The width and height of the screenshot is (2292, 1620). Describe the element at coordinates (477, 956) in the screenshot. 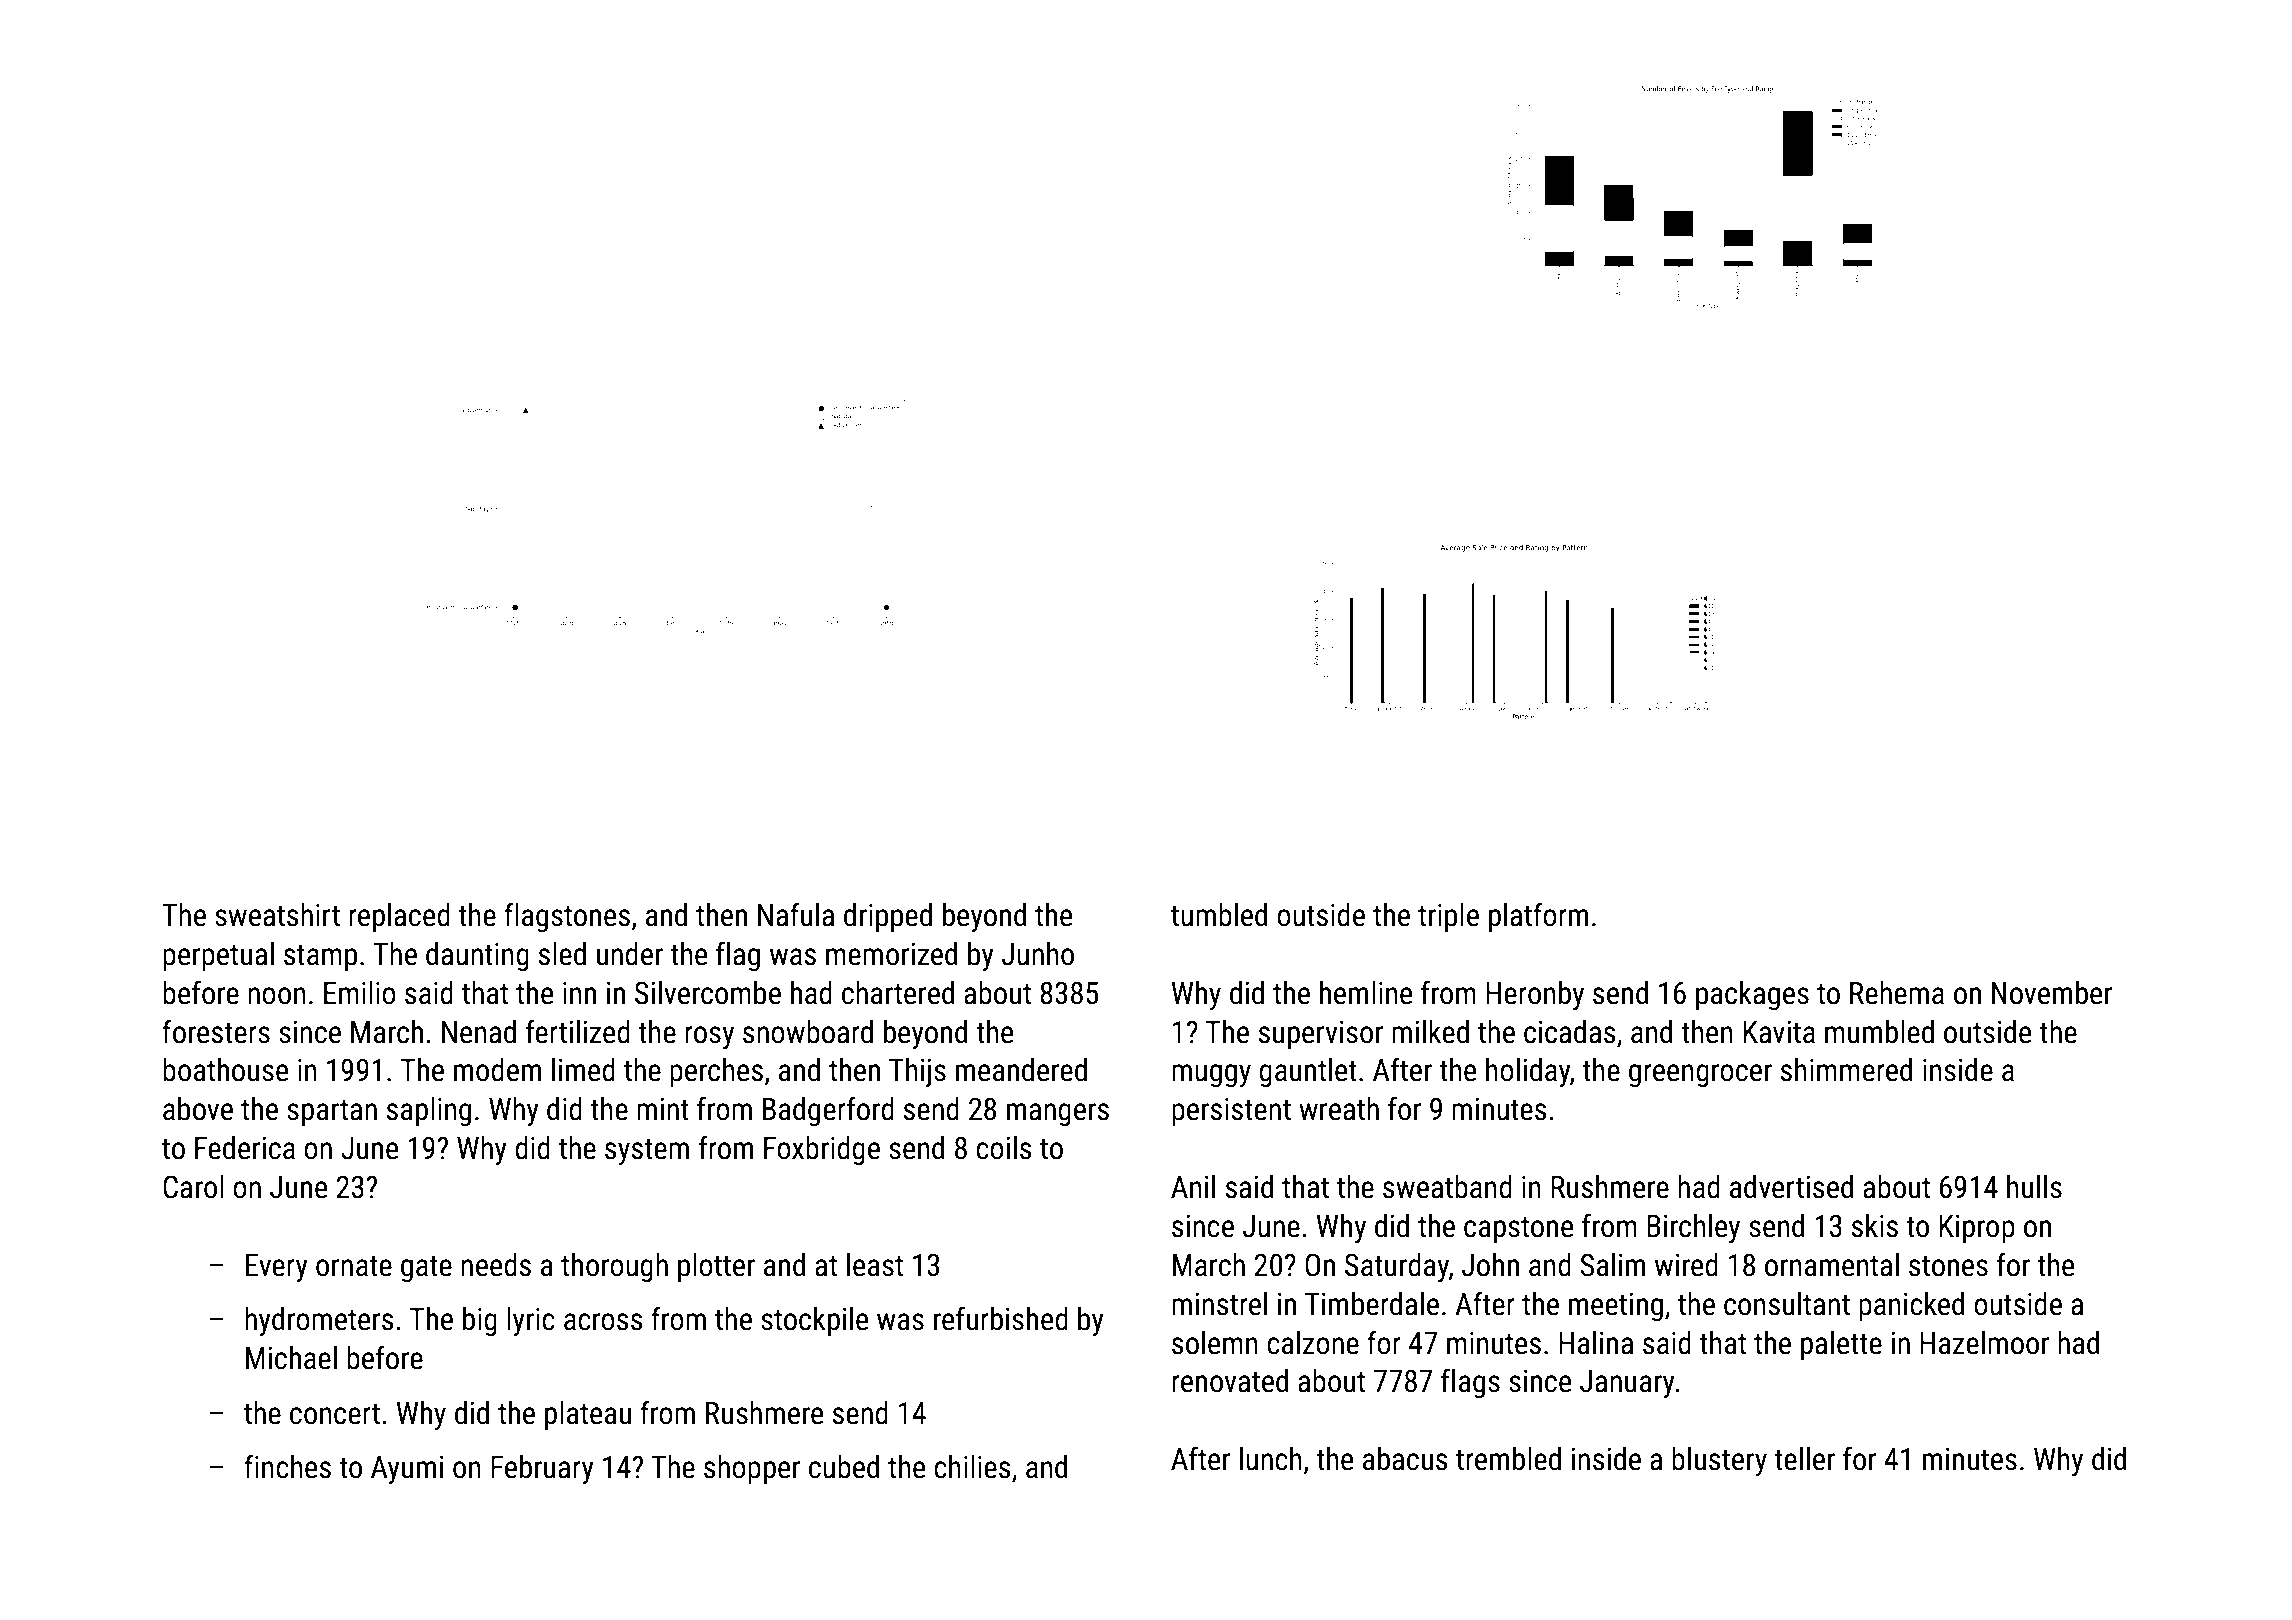

I see `daunting` at that location.
